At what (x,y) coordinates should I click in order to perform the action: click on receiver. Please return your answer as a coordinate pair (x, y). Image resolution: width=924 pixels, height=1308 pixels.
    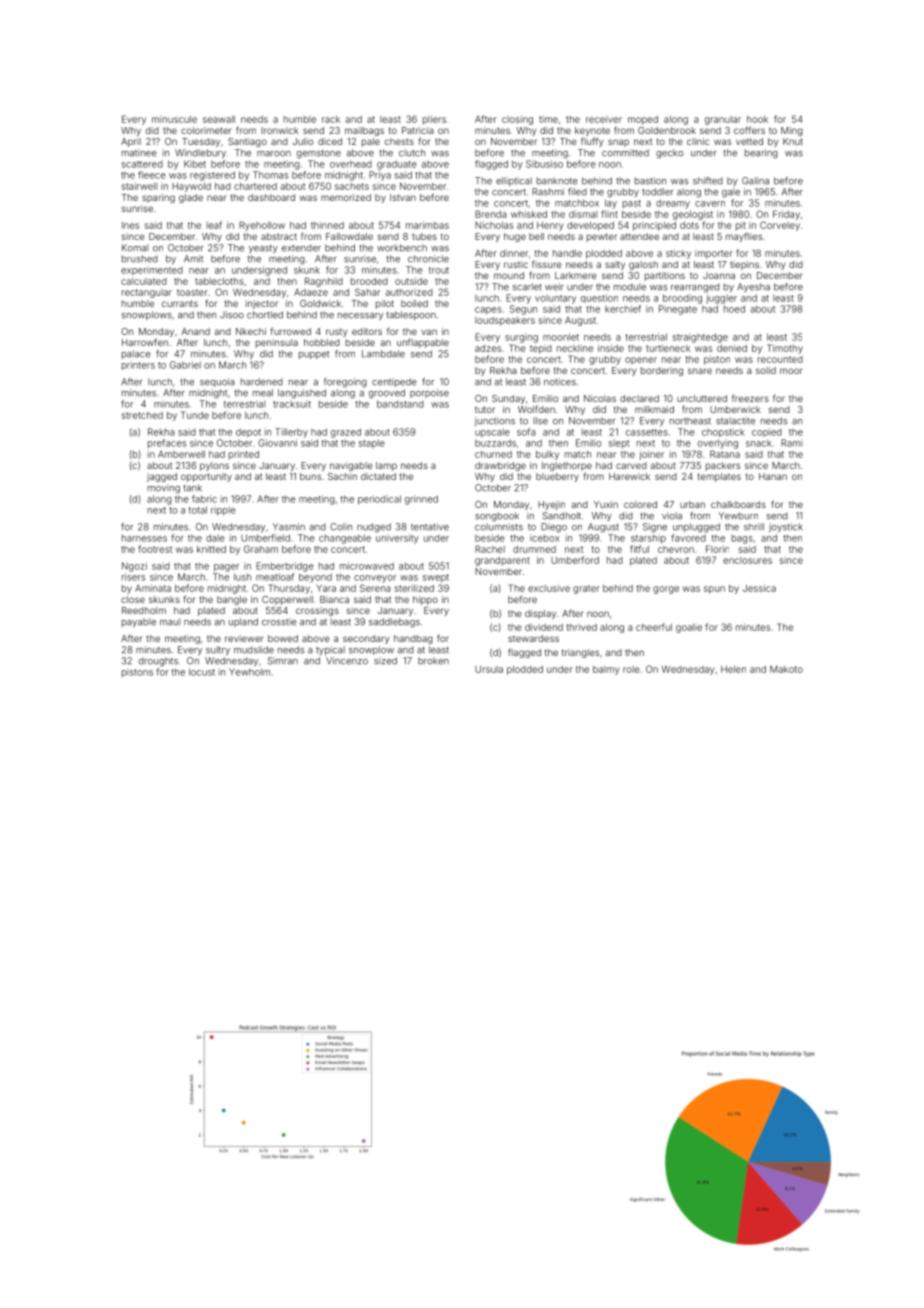
    Looking at the image, I should click on (604, 119).
